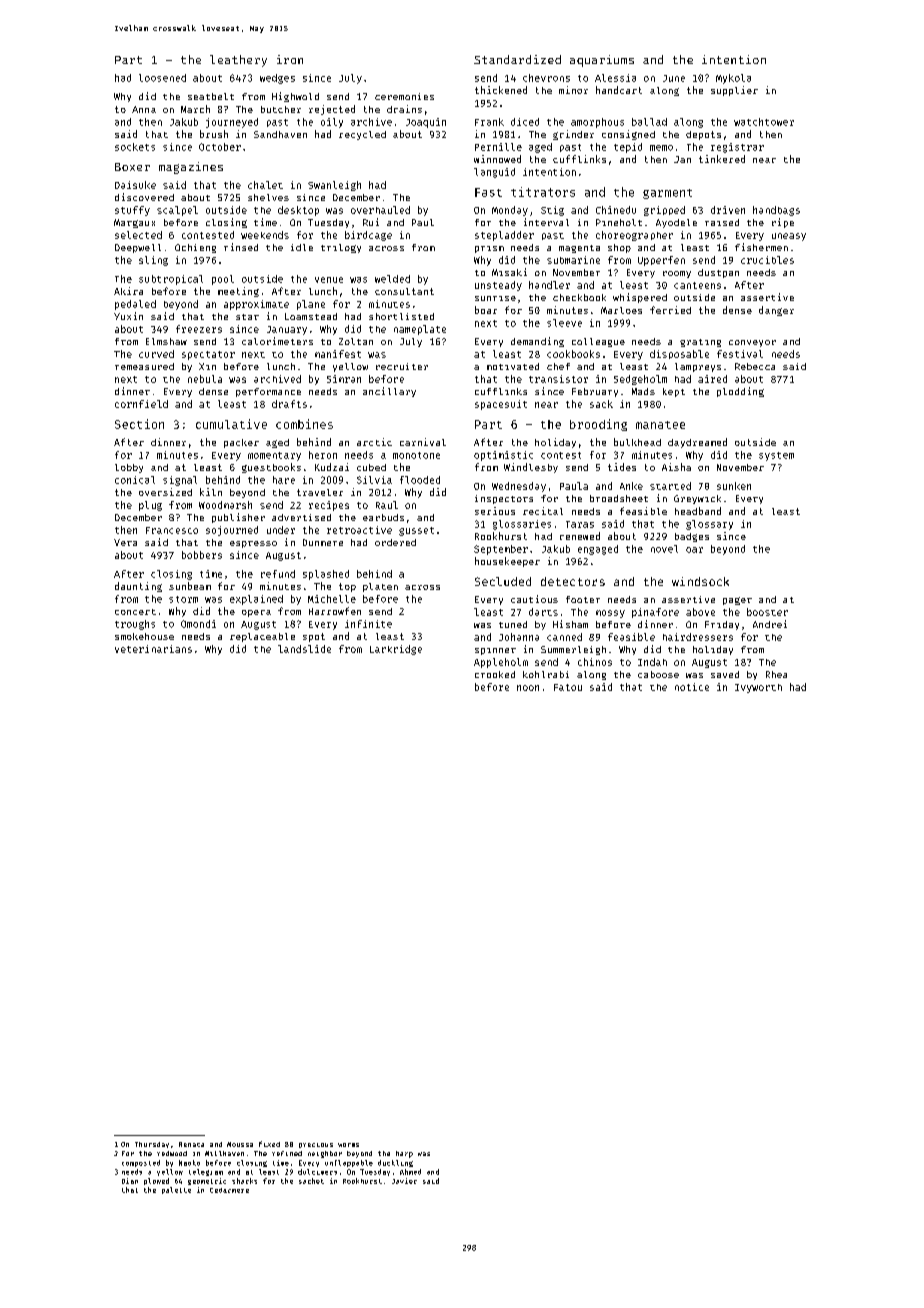 This screenshot has width=924, height=1308. I want to click on ceremonies, so click(404, 96).
